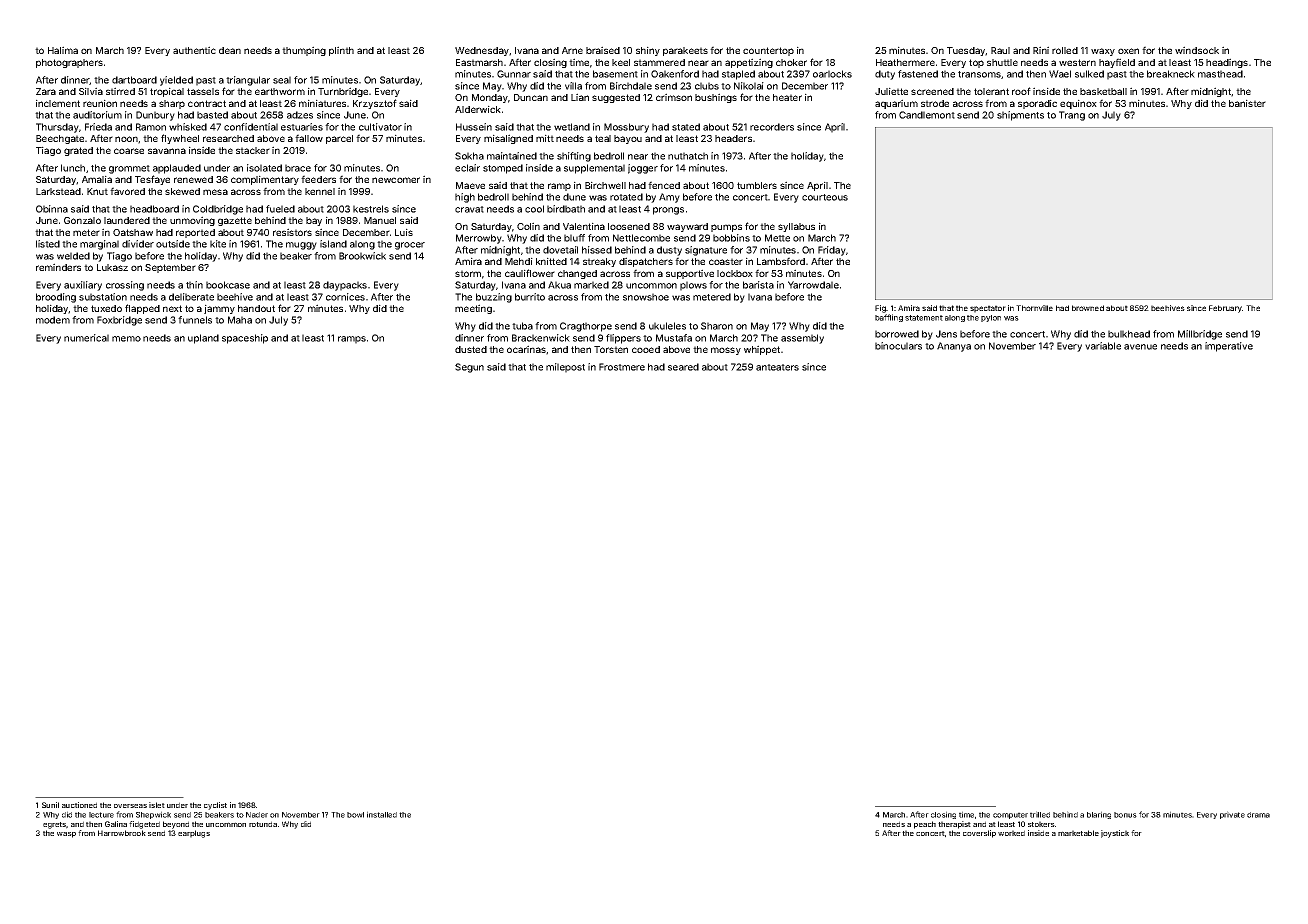 The height and width of the page is (924, 1308). What do you see at coordinates (726, 351) in the page?
I see `mossy` at bounding box center [726, 351].
